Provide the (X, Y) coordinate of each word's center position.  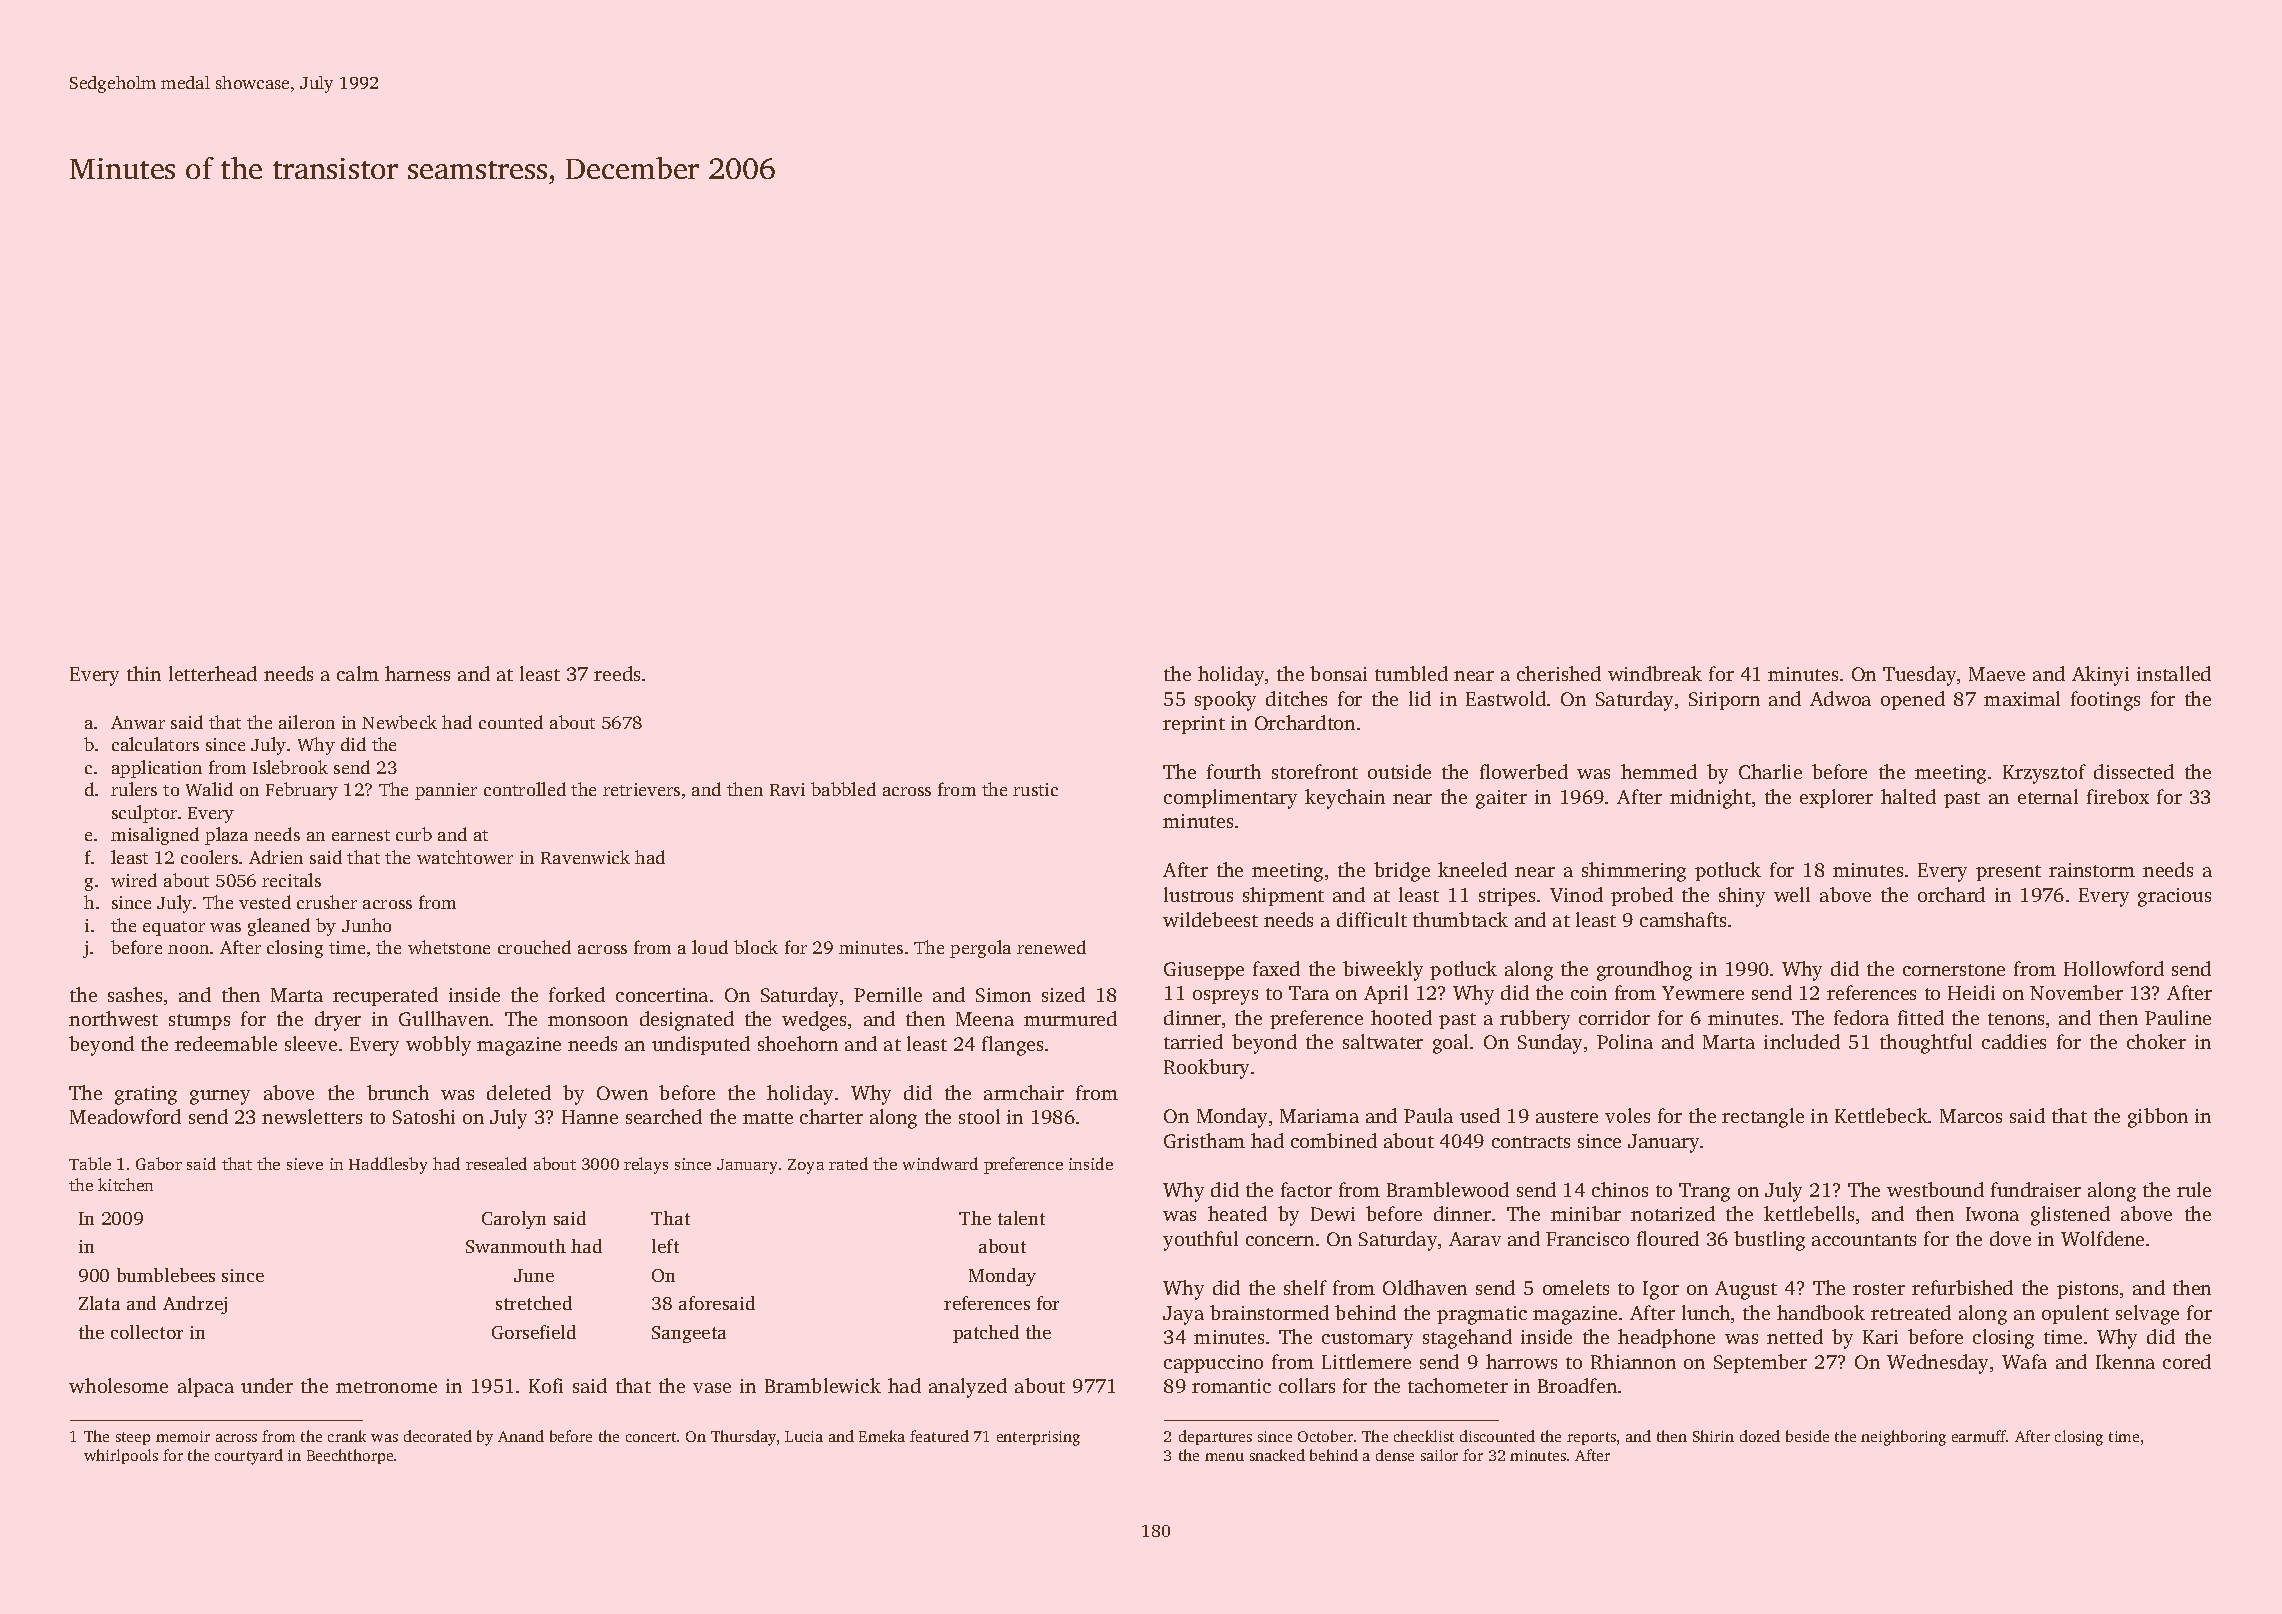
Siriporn (1724, 701)
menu (1224, 1457)
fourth (1234, 771)
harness (417, 673)
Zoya (806, 1166)
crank (347, 1436)
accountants (1864, 1240)
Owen (622, 1093)
